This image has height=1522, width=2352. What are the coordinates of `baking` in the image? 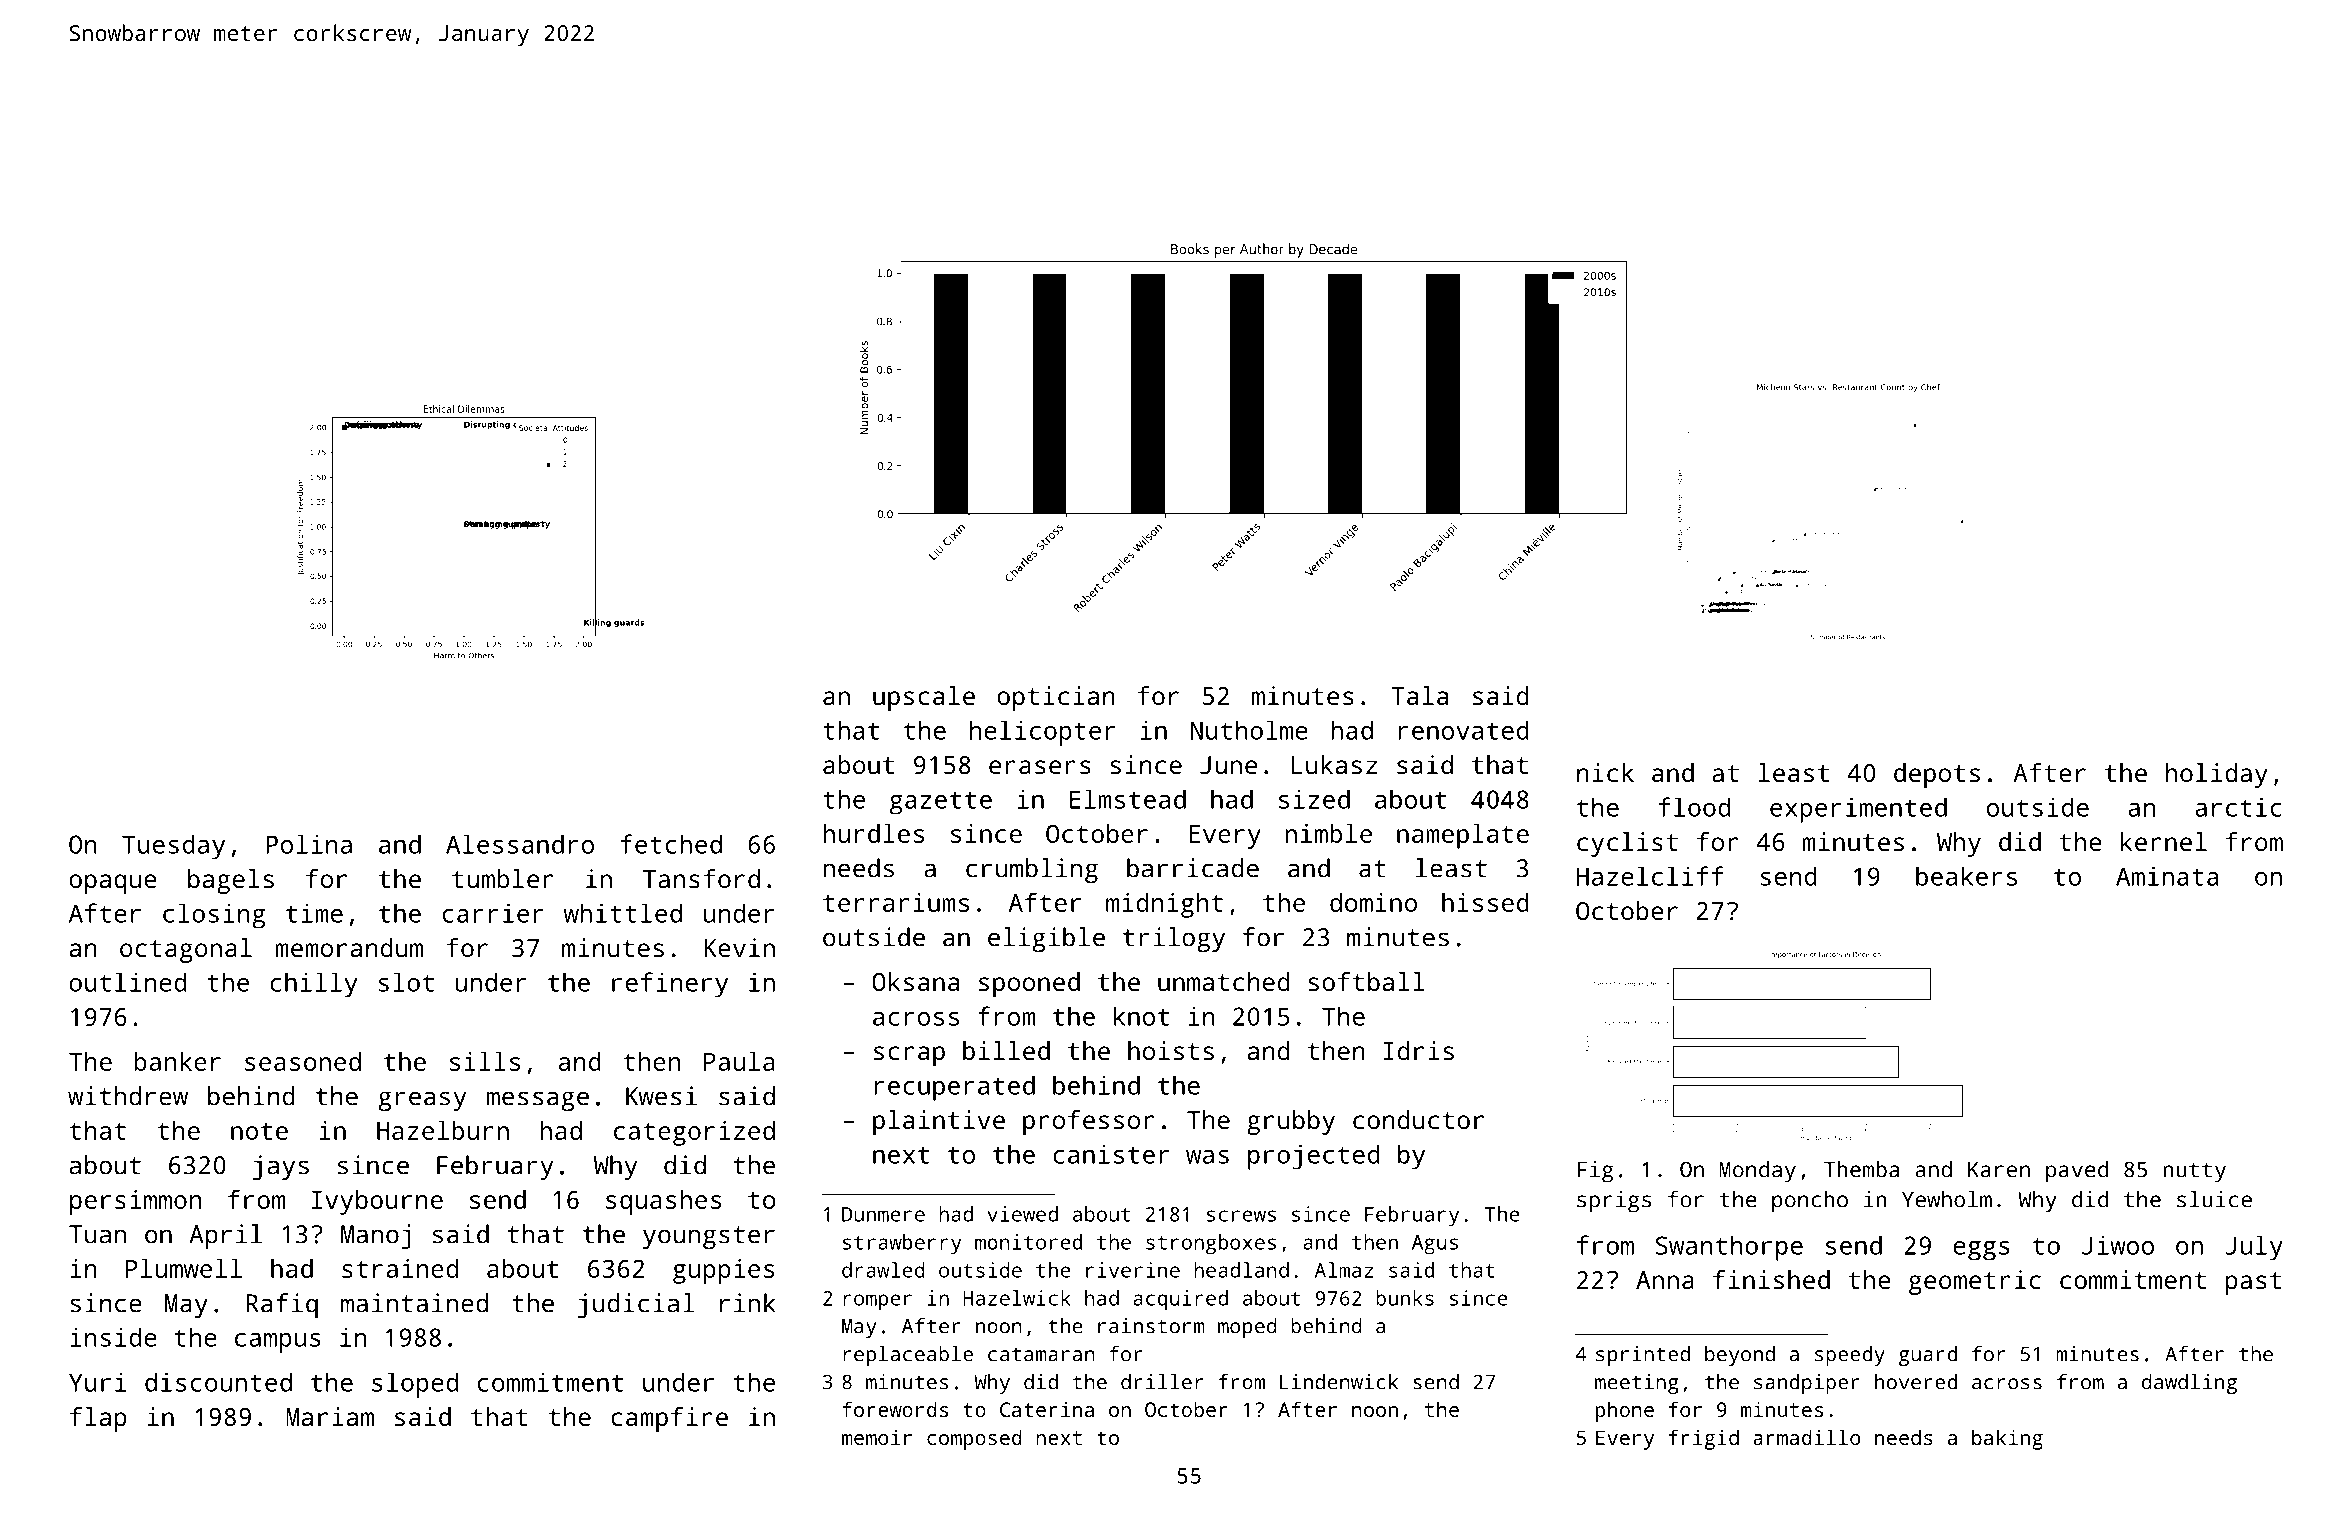 It's located at (2007, 1439).
